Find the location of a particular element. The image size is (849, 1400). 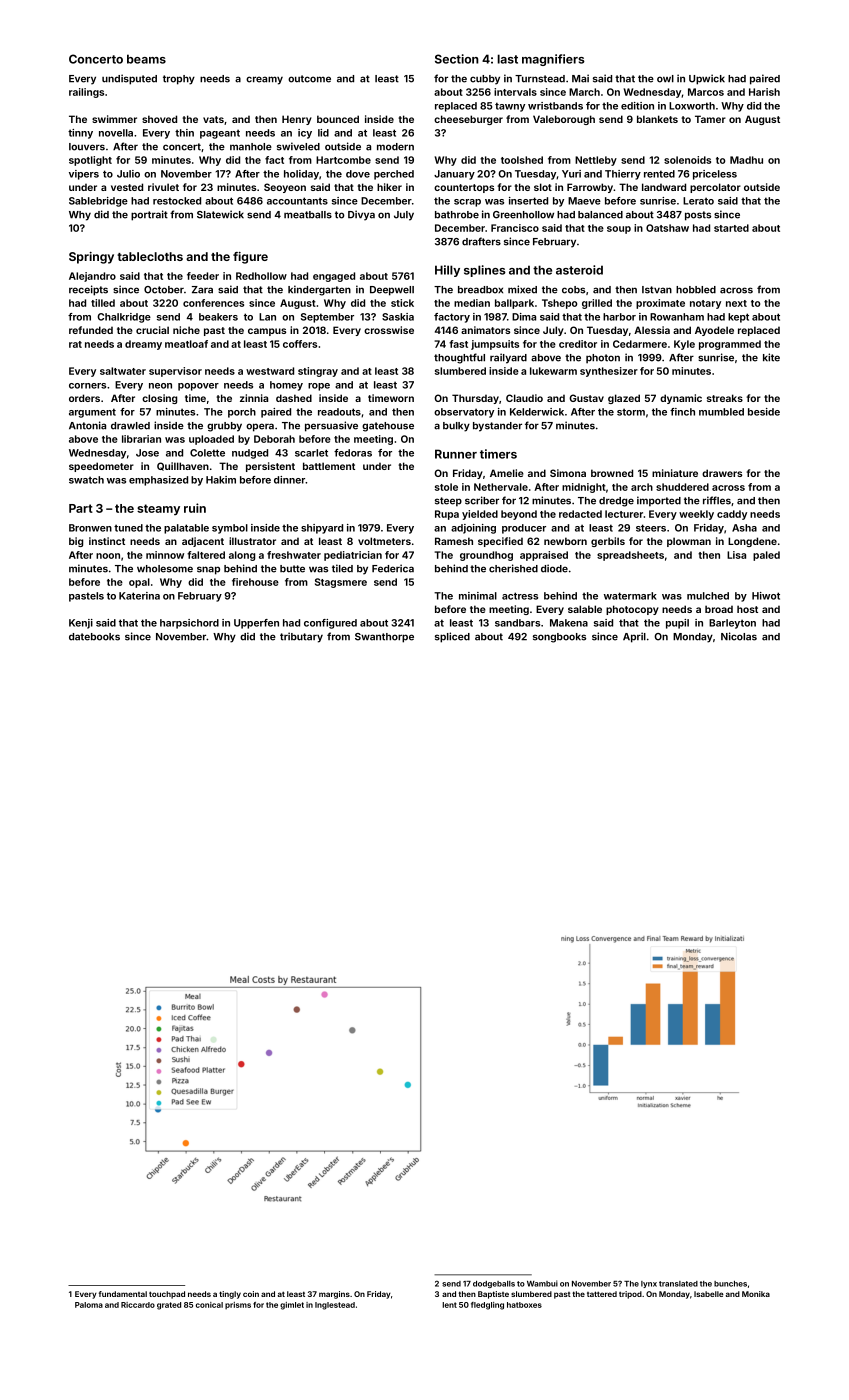

grated is located at coordinates (169, 1306).
